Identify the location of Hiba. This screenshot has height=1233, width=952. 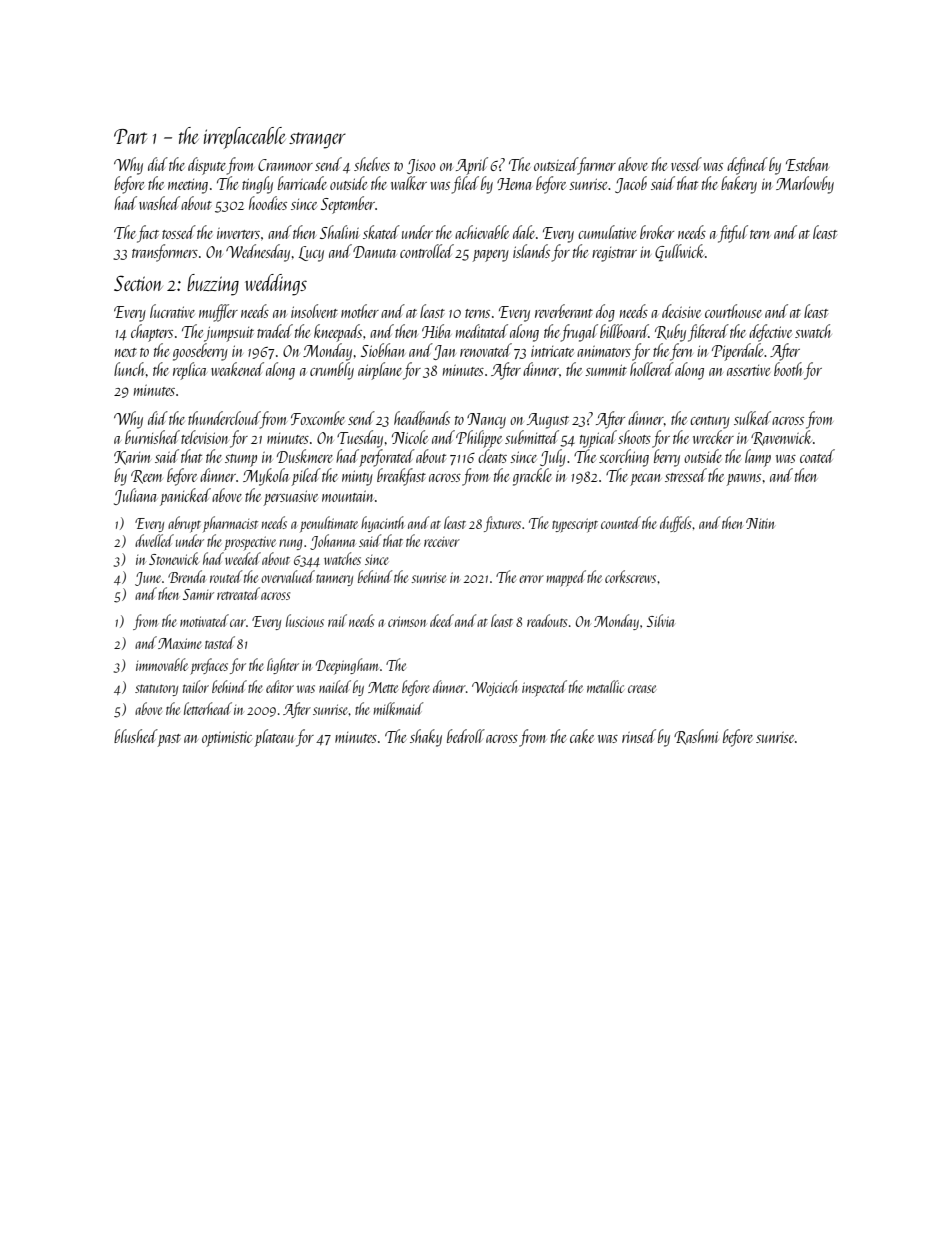
(436, 331).
